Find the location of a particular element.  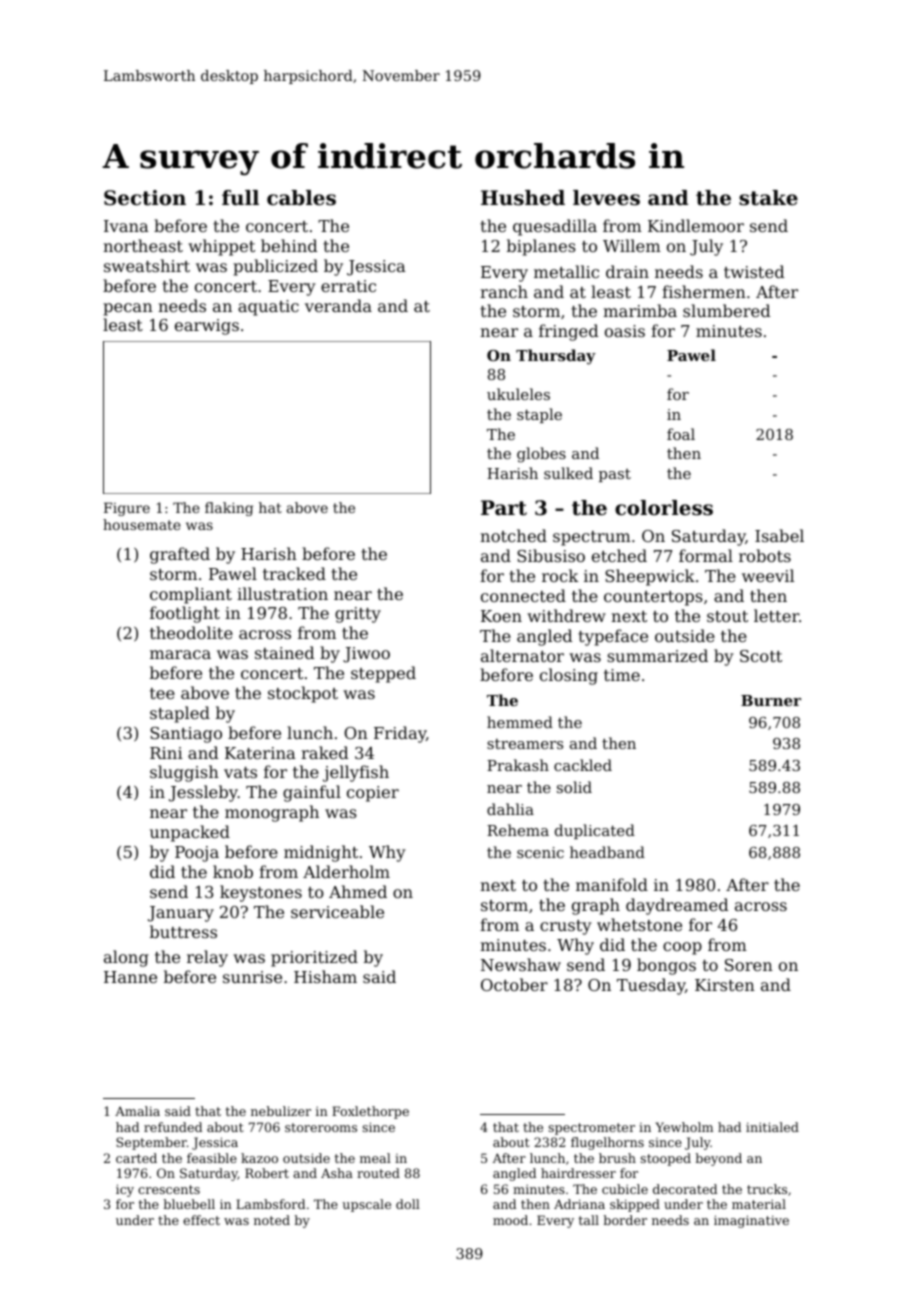

stout is located at coordinates (727, 616).
